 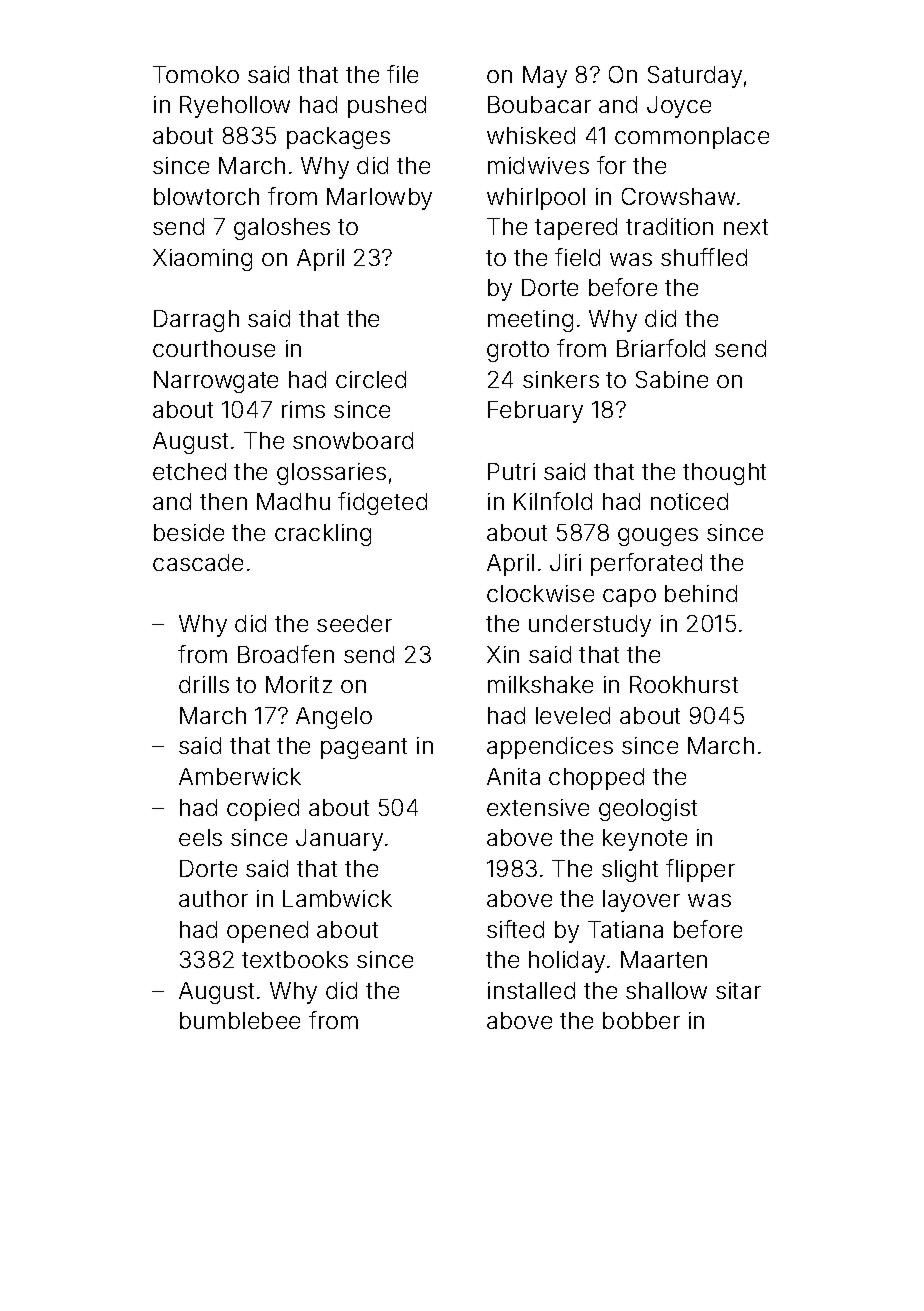 What do you see at coordinates (240, 1020) in the image?
I see `bumblebee` at bounding box center [240, 1020].
